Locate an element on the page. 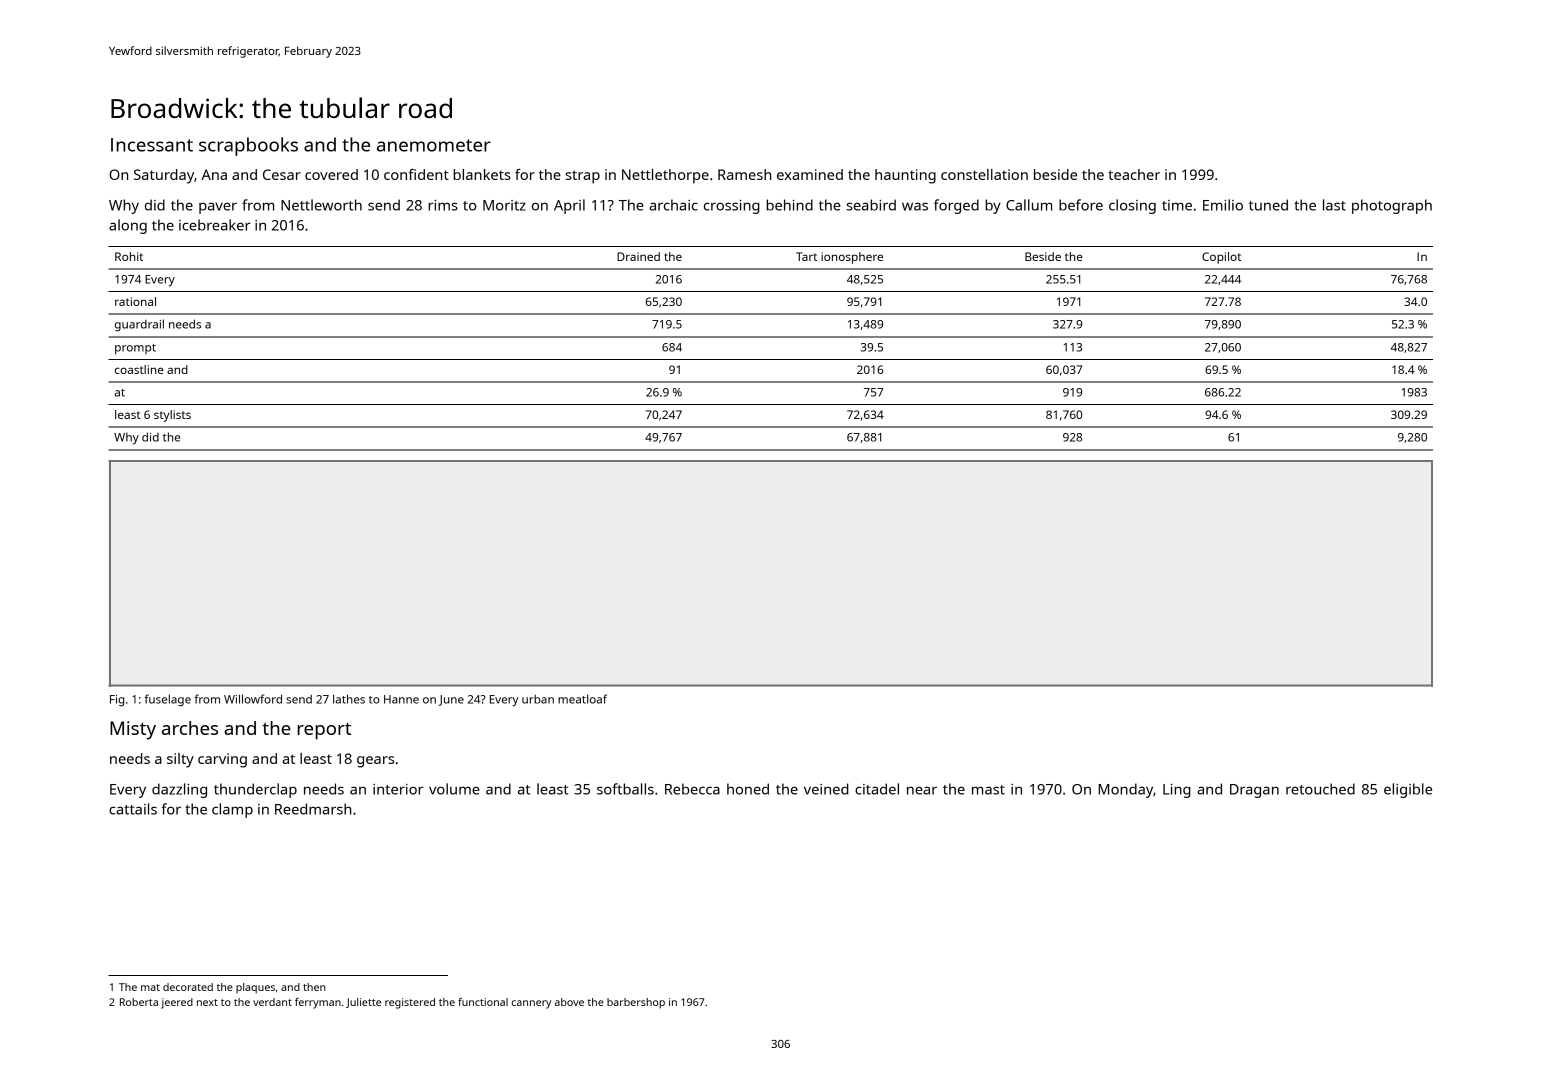  stylists is located at coordinates (172, 416).
